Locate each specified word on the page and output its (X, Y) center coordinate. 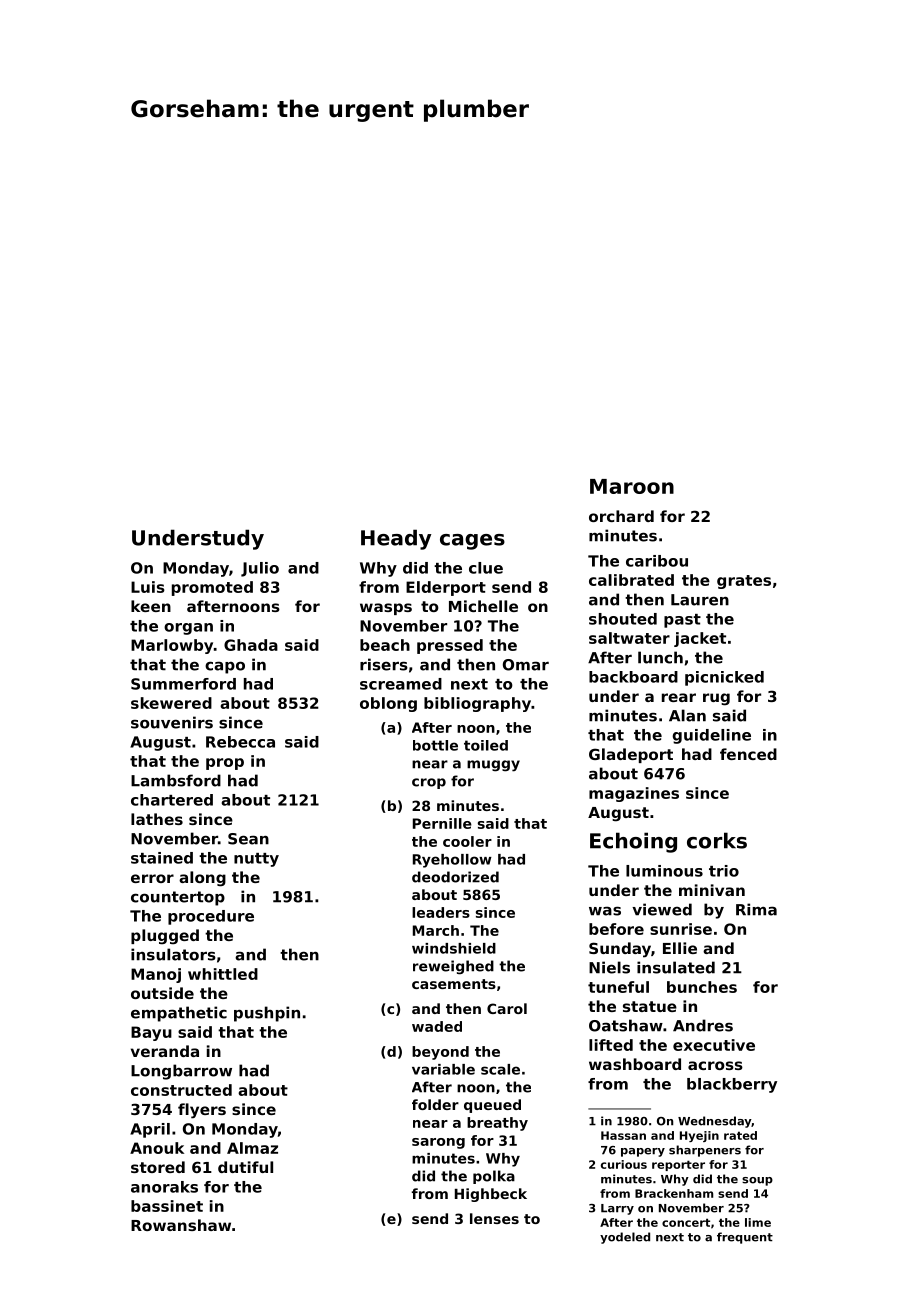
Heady (396, 539)
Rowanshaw (181, 1225)
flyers (202, 1111)
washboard (635, 1064)
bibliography (477, 704)
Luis (148, 587)
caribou (657, 561)
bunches (702, 987)
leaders (441, 912)
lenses (494, 1218)
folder (435, 1104)
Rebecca (240, 742)
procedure (211, 917)
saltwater (629, 638)
